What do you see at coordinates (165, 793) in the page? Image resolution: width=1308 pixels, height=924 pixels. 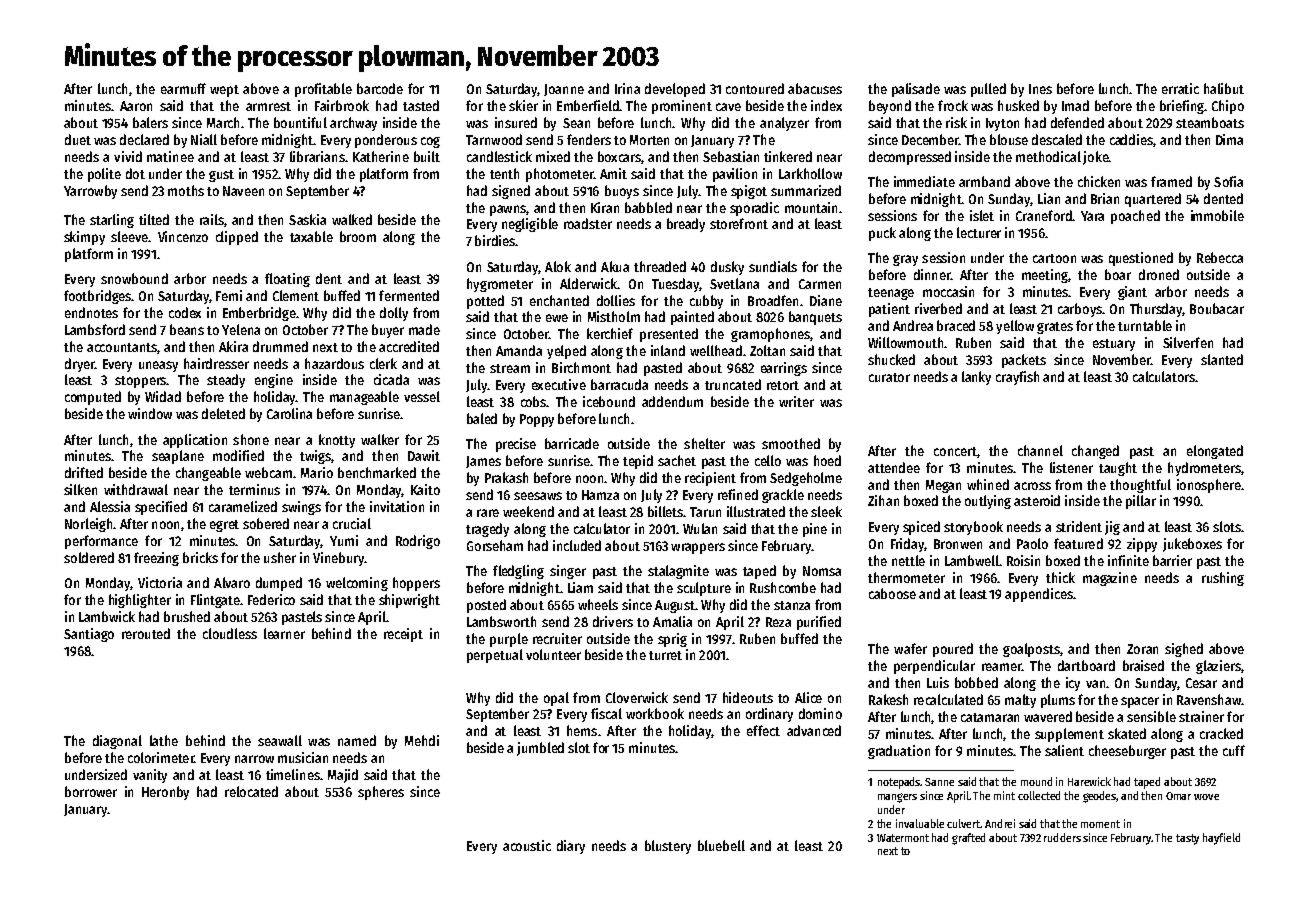 I see `Heronby` at bounding box center [165, 793].
